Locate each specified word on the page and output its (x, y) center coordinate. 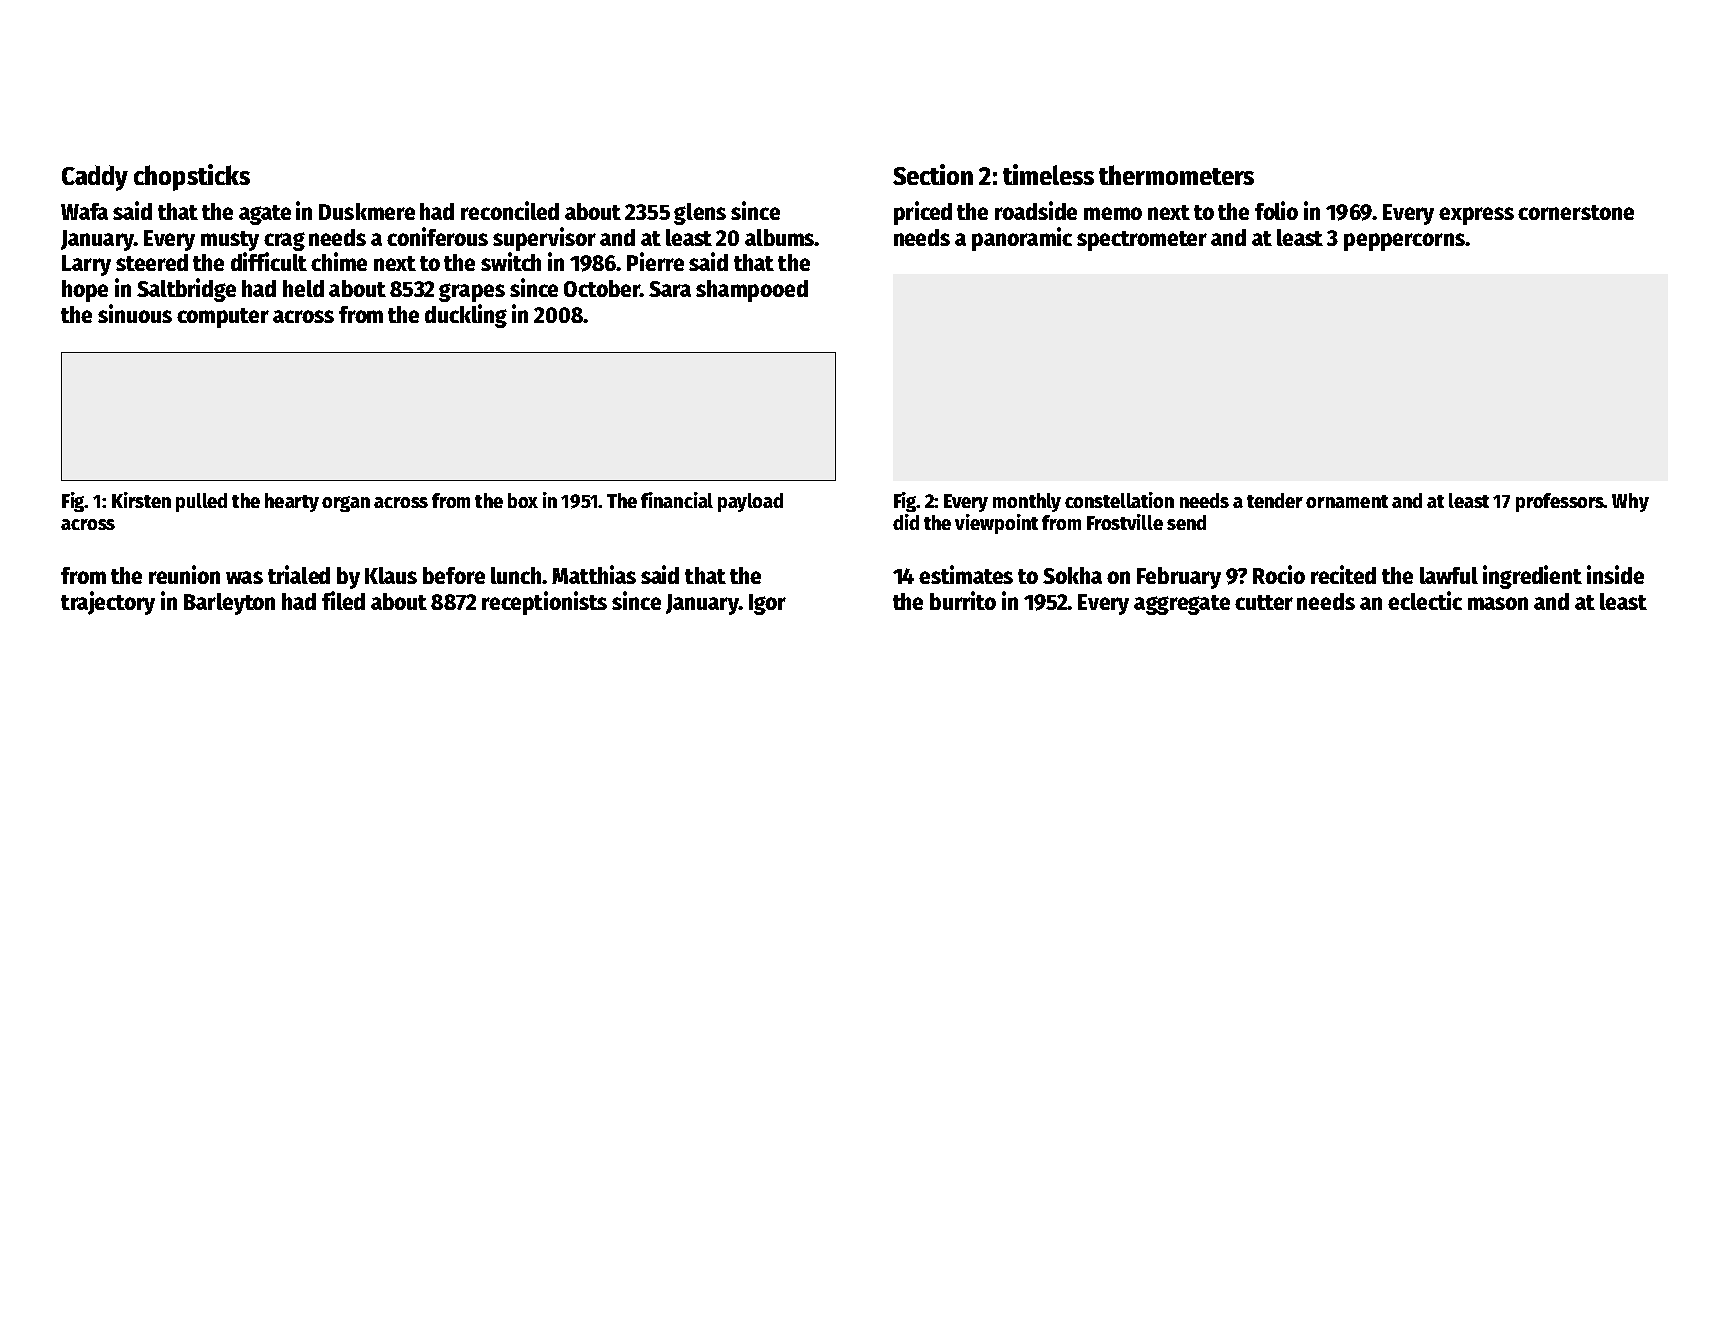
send (1186, 522)
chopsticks (192, 177)
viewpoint (996, 524)
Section (933, 174)
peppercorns (1404, 242)
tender (1275, 500)
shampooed (752, 291)
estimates (966, 574)
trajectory (108, 603)
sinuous (135, 313)
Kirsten (141, 500)
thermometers (1176, 175)
